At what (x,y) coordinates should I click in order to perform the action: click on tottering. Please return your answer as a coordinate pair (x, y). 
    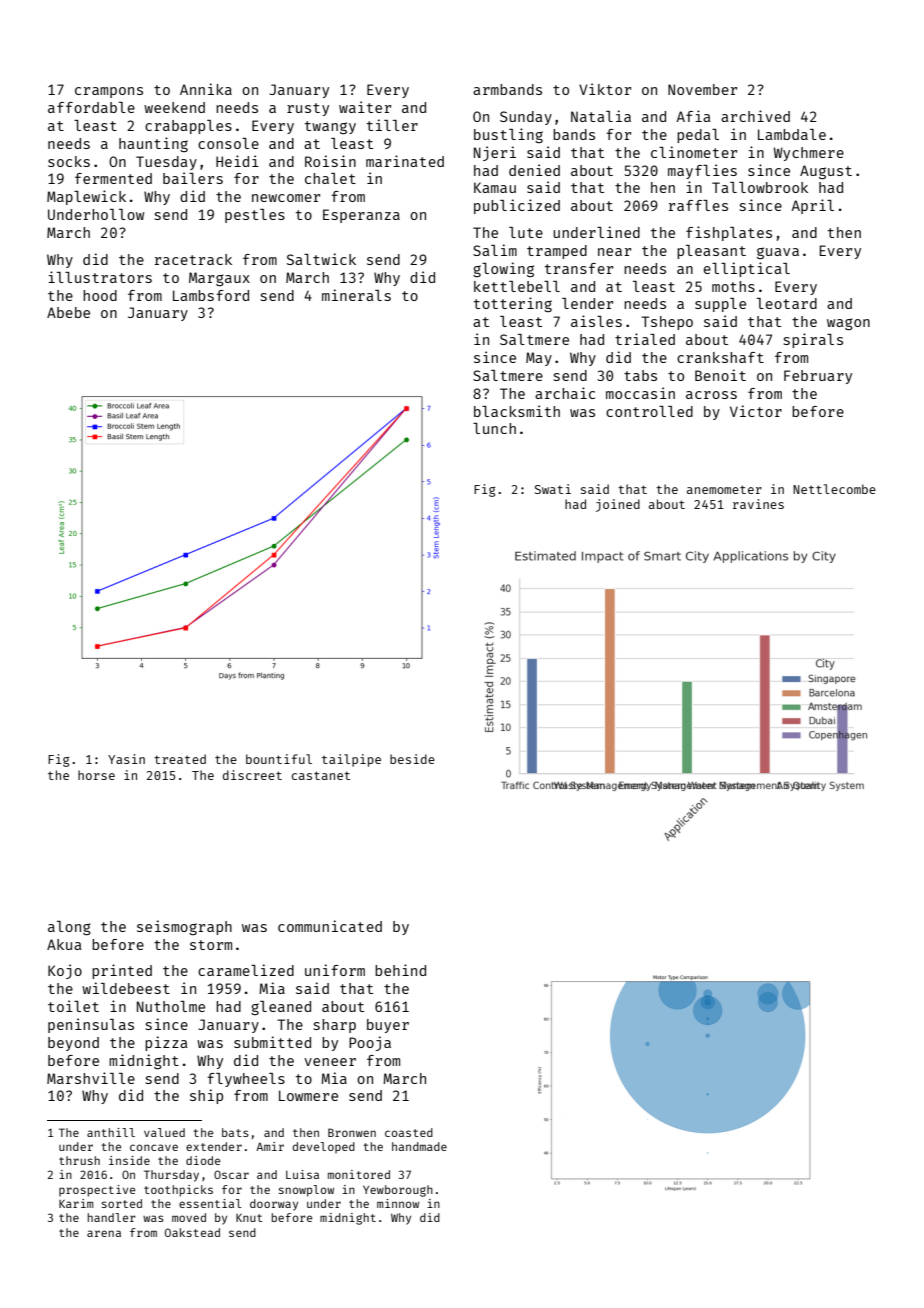
    Looking at the image, I should click on (513, 304).
